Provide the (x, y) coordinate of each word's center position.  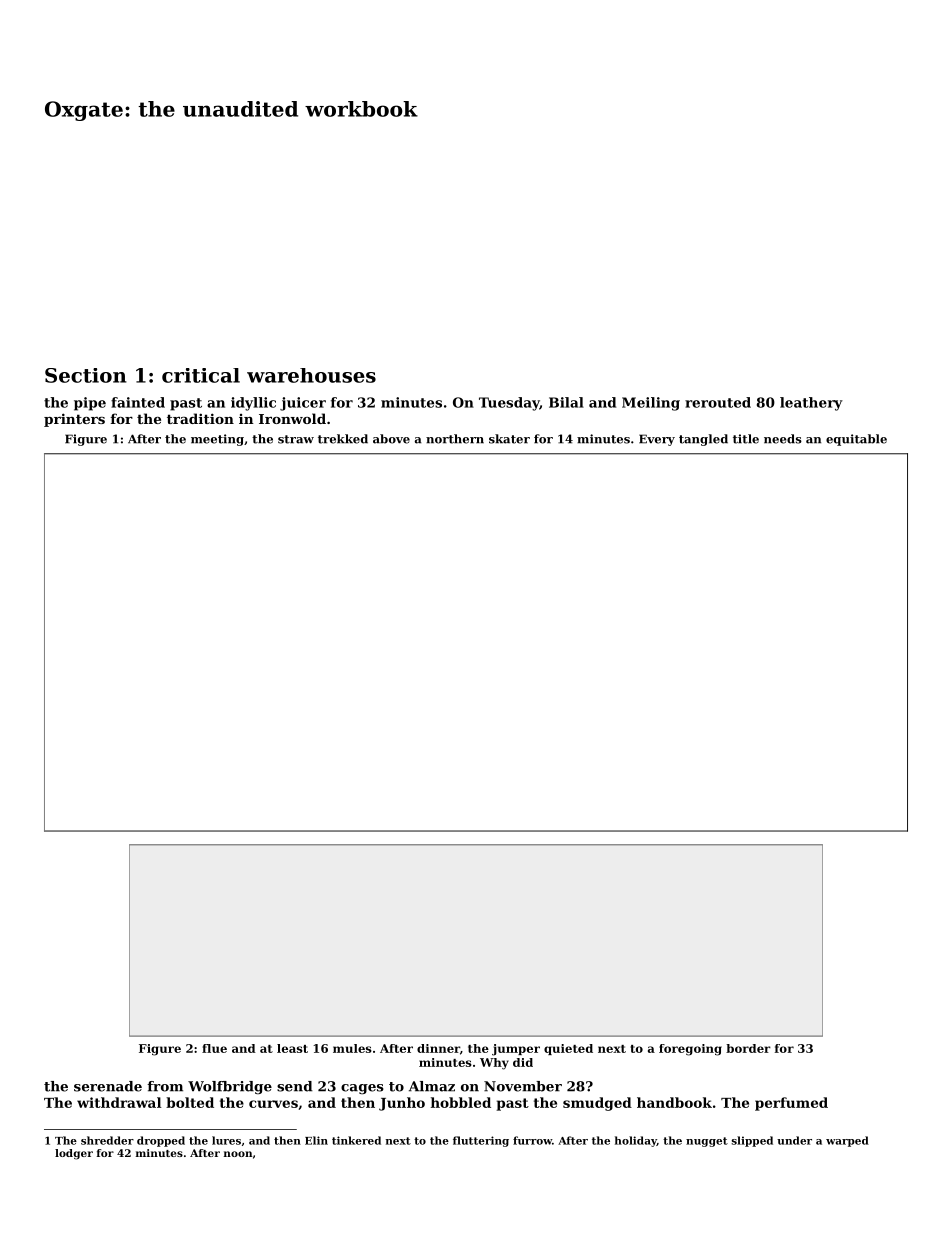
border (748, 1048)
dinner (438, 1048)
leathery (811, 404)
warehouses (311, 375)
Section (86, 375)
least (292, 1048)
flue (214, 1048)
